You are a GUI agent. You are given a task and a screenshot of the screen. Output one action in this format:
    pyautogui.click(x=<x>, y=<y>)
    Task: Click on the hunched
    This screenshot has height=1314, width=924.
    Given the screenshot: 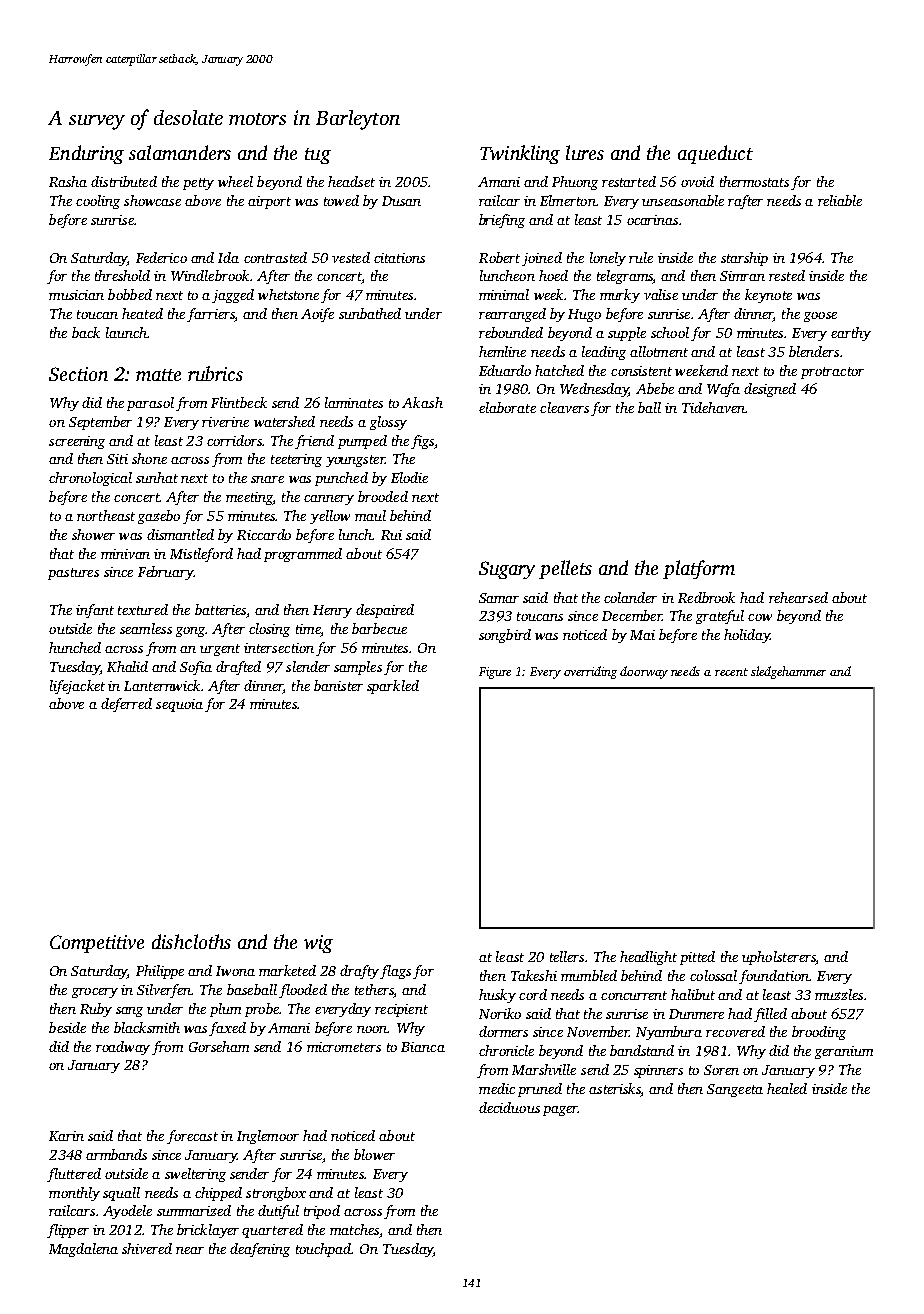 What is the action you would take?
    pyautogui.click(x=75, y=647)
